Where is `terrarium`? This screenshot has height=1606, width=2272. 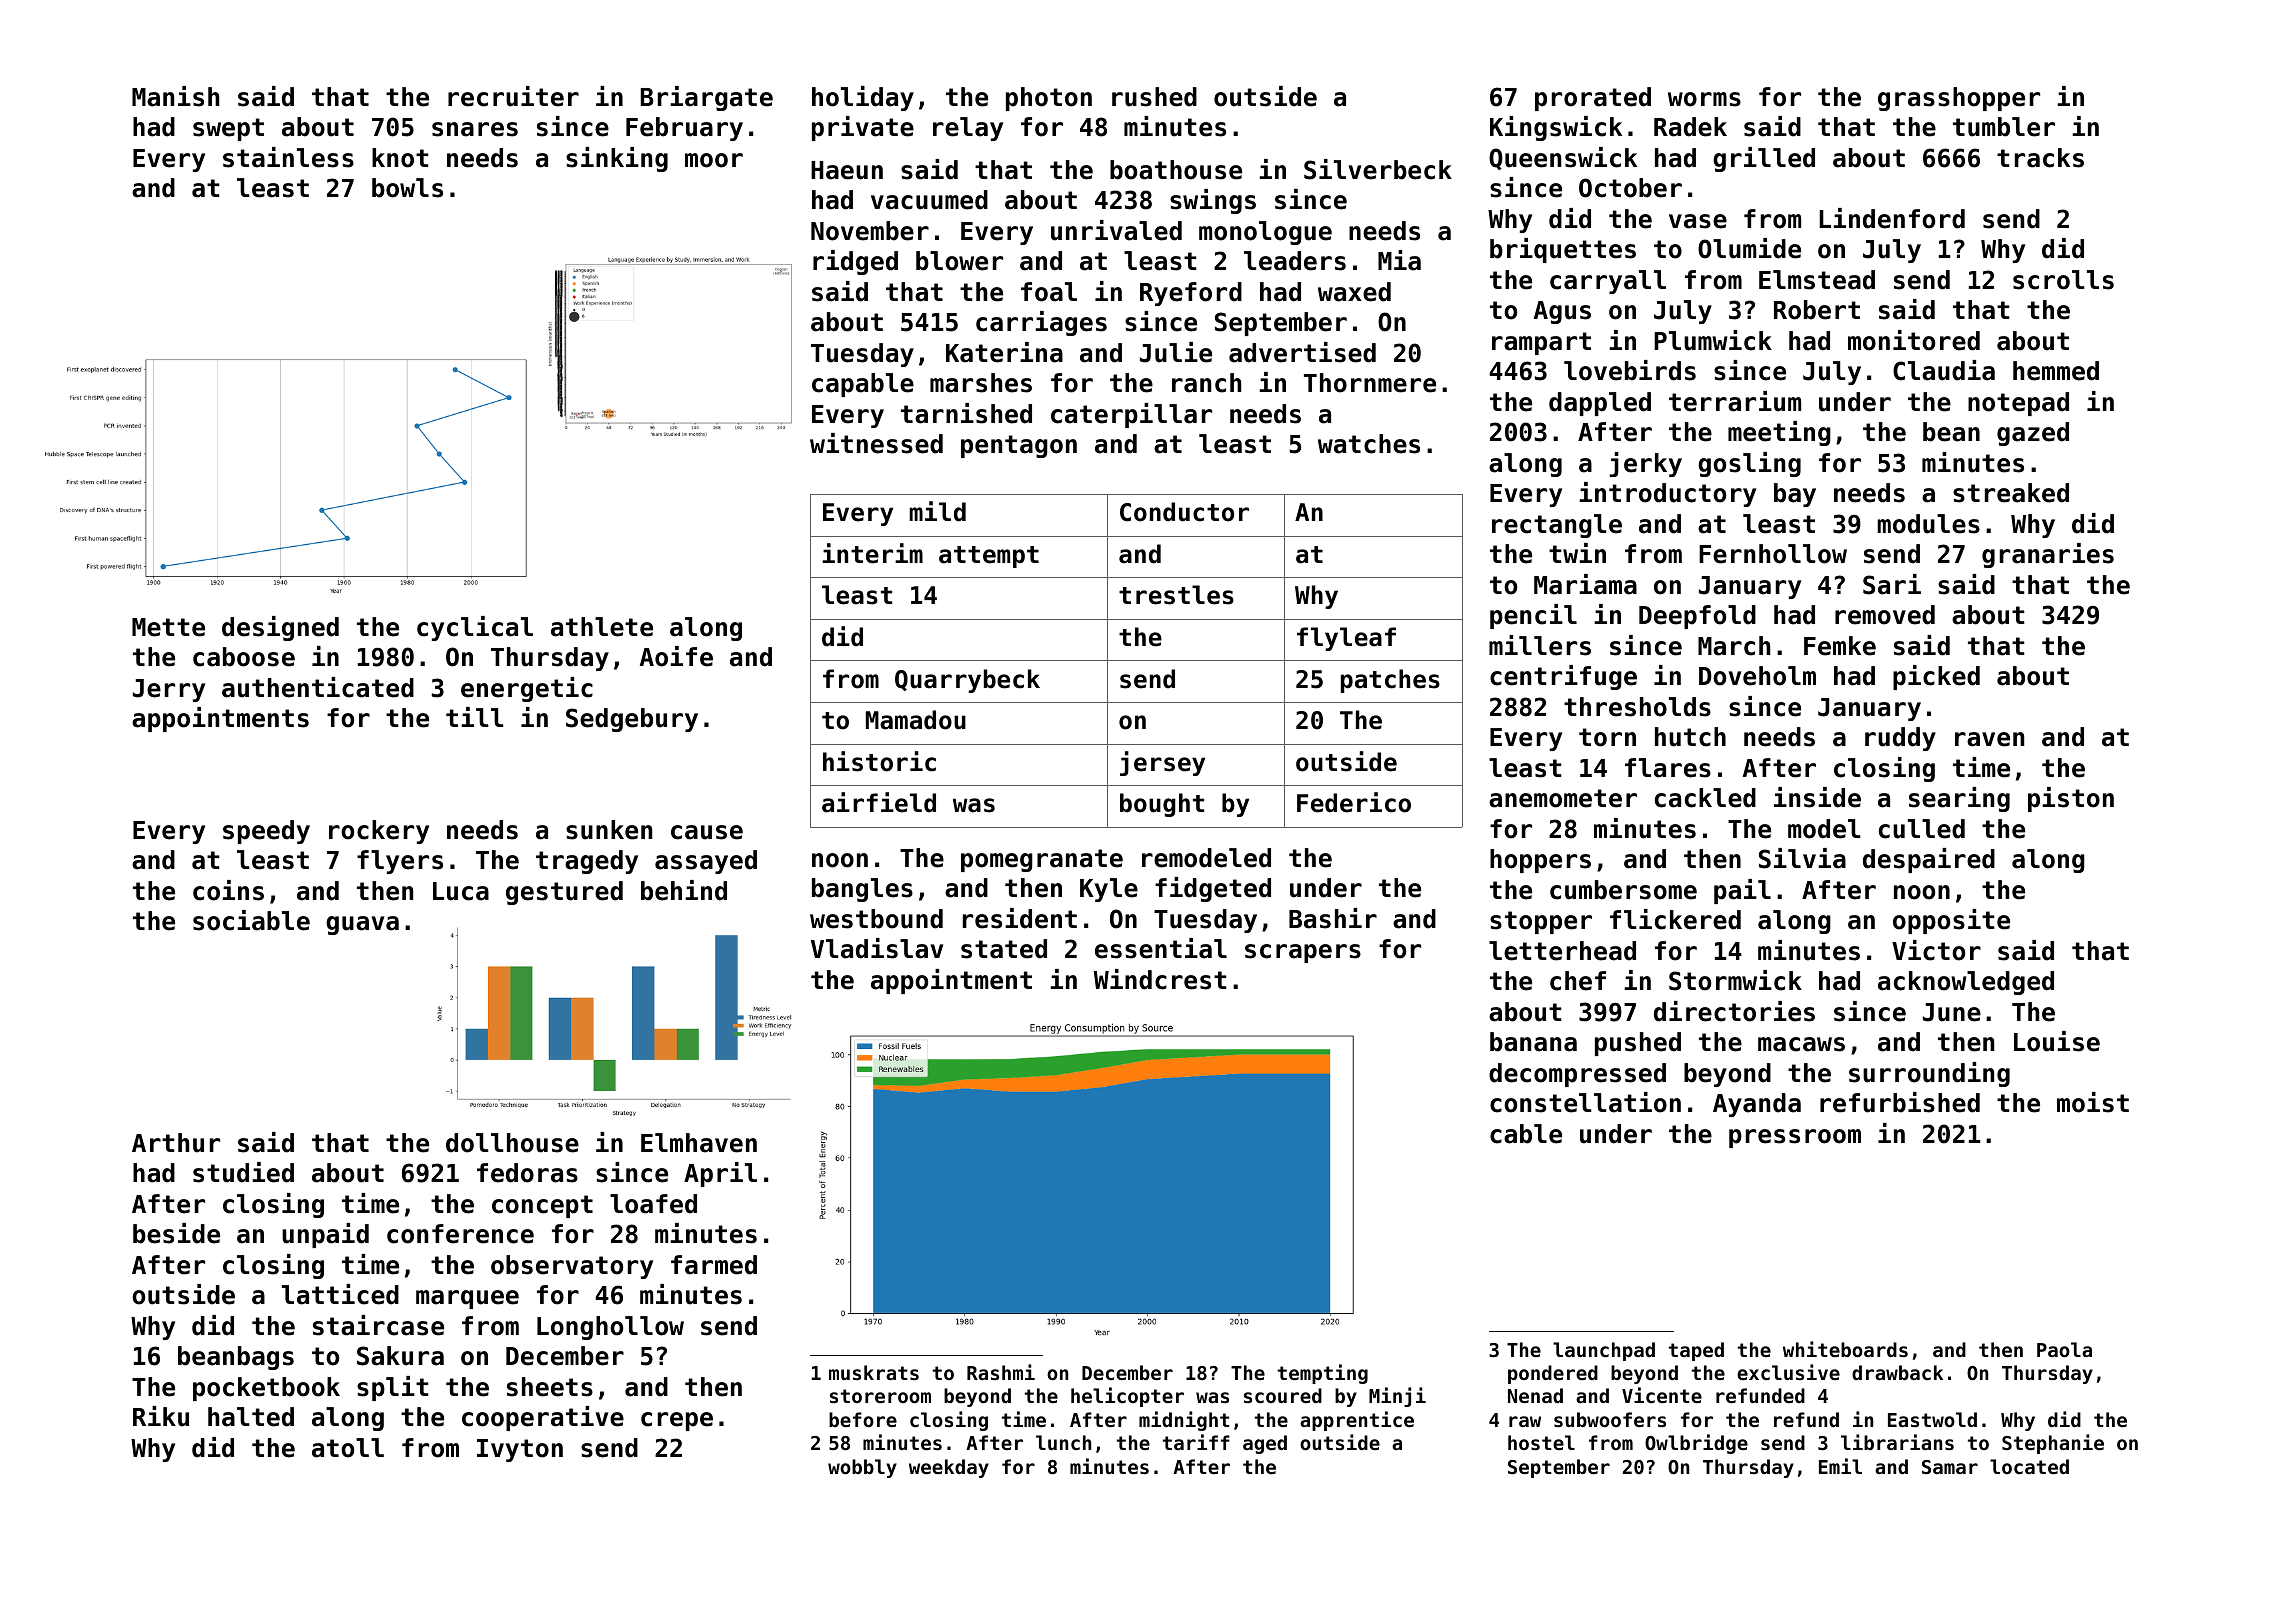 terrarium is located at coordinates (1735, 401).
